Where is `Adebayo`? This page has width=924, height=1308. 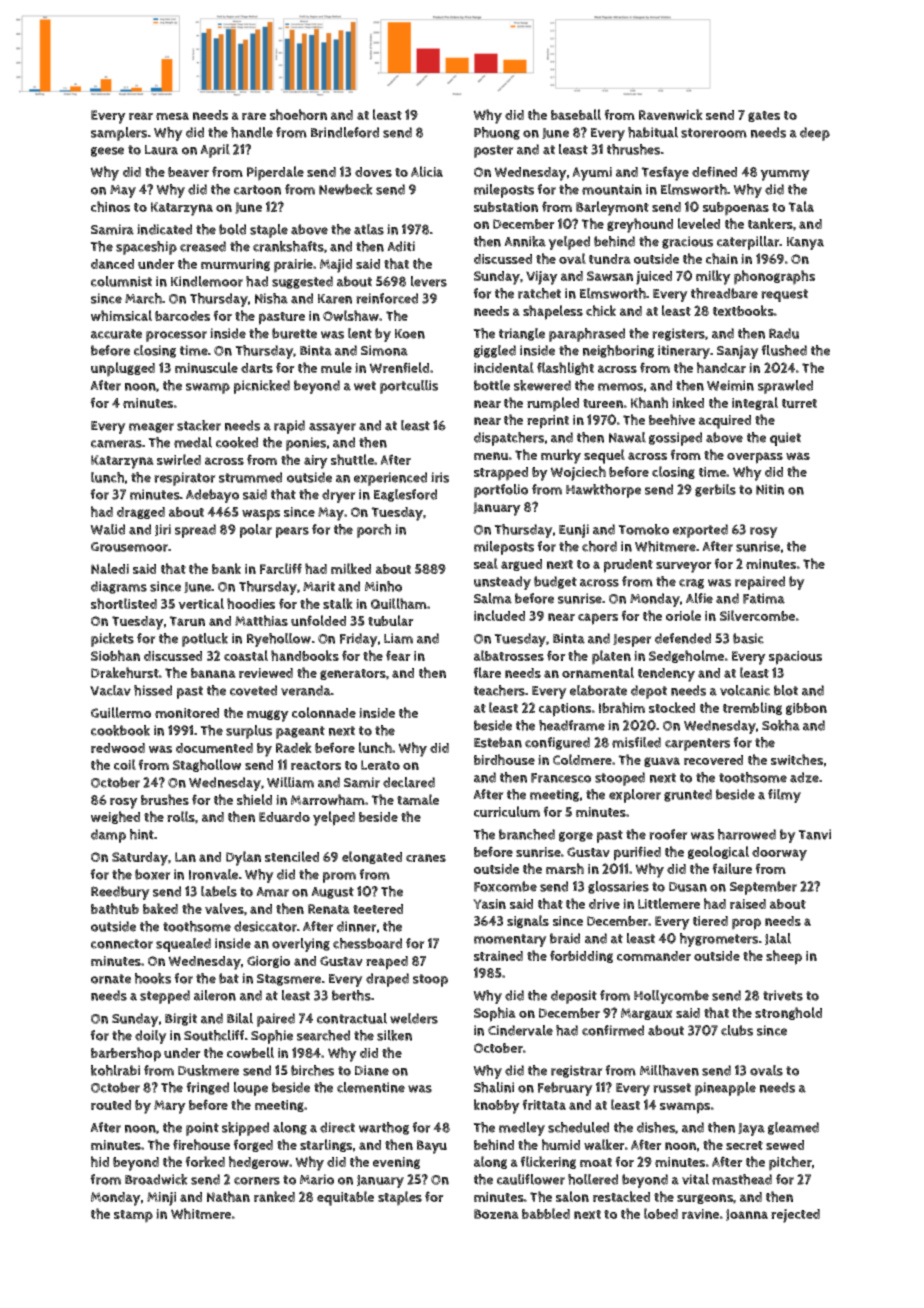 Adebayo is located at coordinates (212, 496).
